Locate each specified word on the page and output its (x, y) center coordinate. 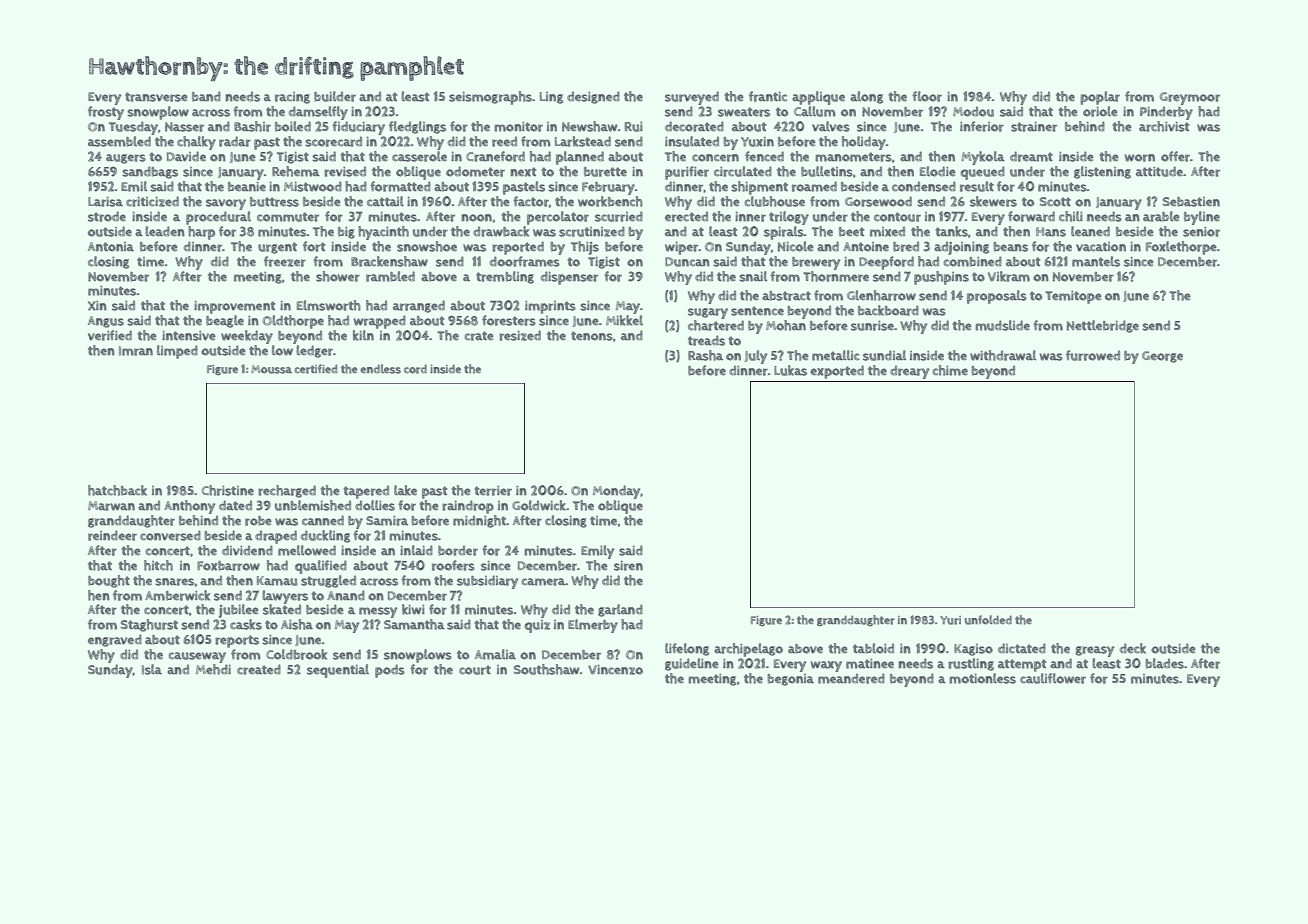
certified (316, 369)
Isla (152, 669)
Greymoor (1190, 98)
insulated (692, 141)
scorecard (333, 141)
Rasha (705, 355)
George (1162, 357)
